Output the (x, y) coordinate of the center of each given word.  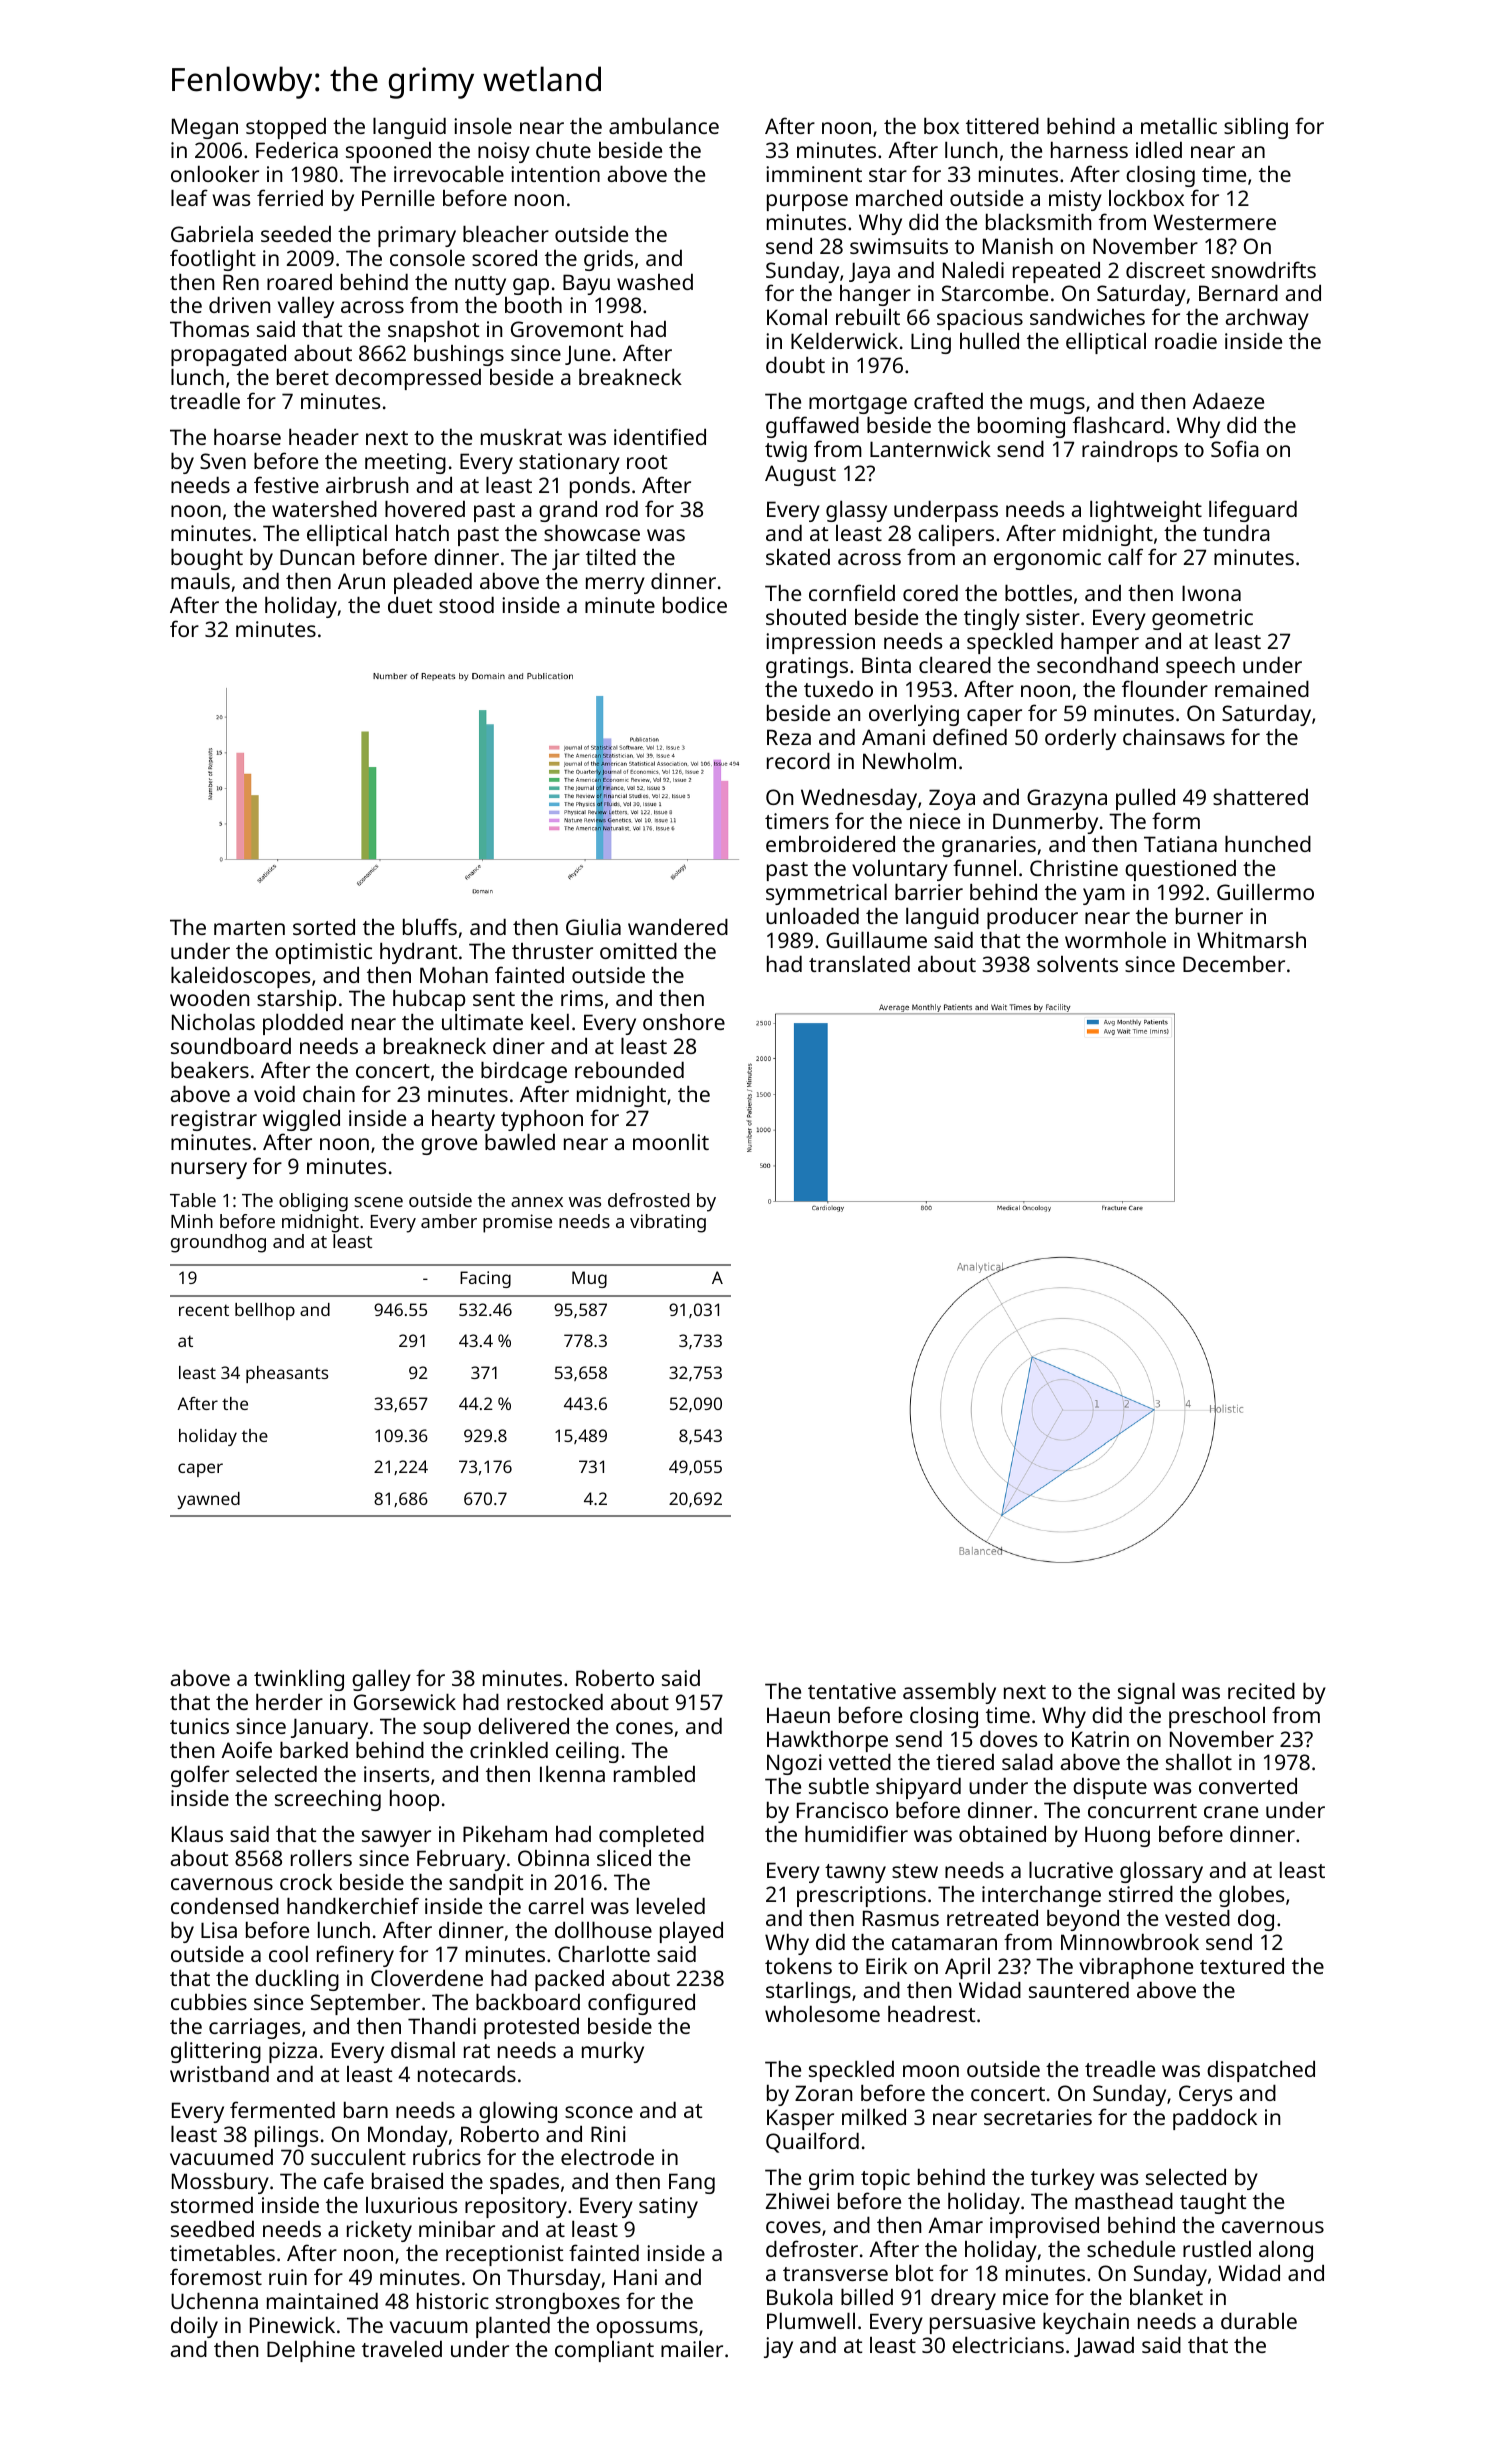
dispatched (1261, 2071)
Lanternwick (930, 448)
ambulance (664, 125)
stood (466, 604)
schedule (1131, 2248)
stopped (286, 128)
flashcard (1118, 424)
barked (314, 1749)
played (691, 1932)
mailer (692, 2349)
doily (194, 2327)
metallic (1179, 125)
